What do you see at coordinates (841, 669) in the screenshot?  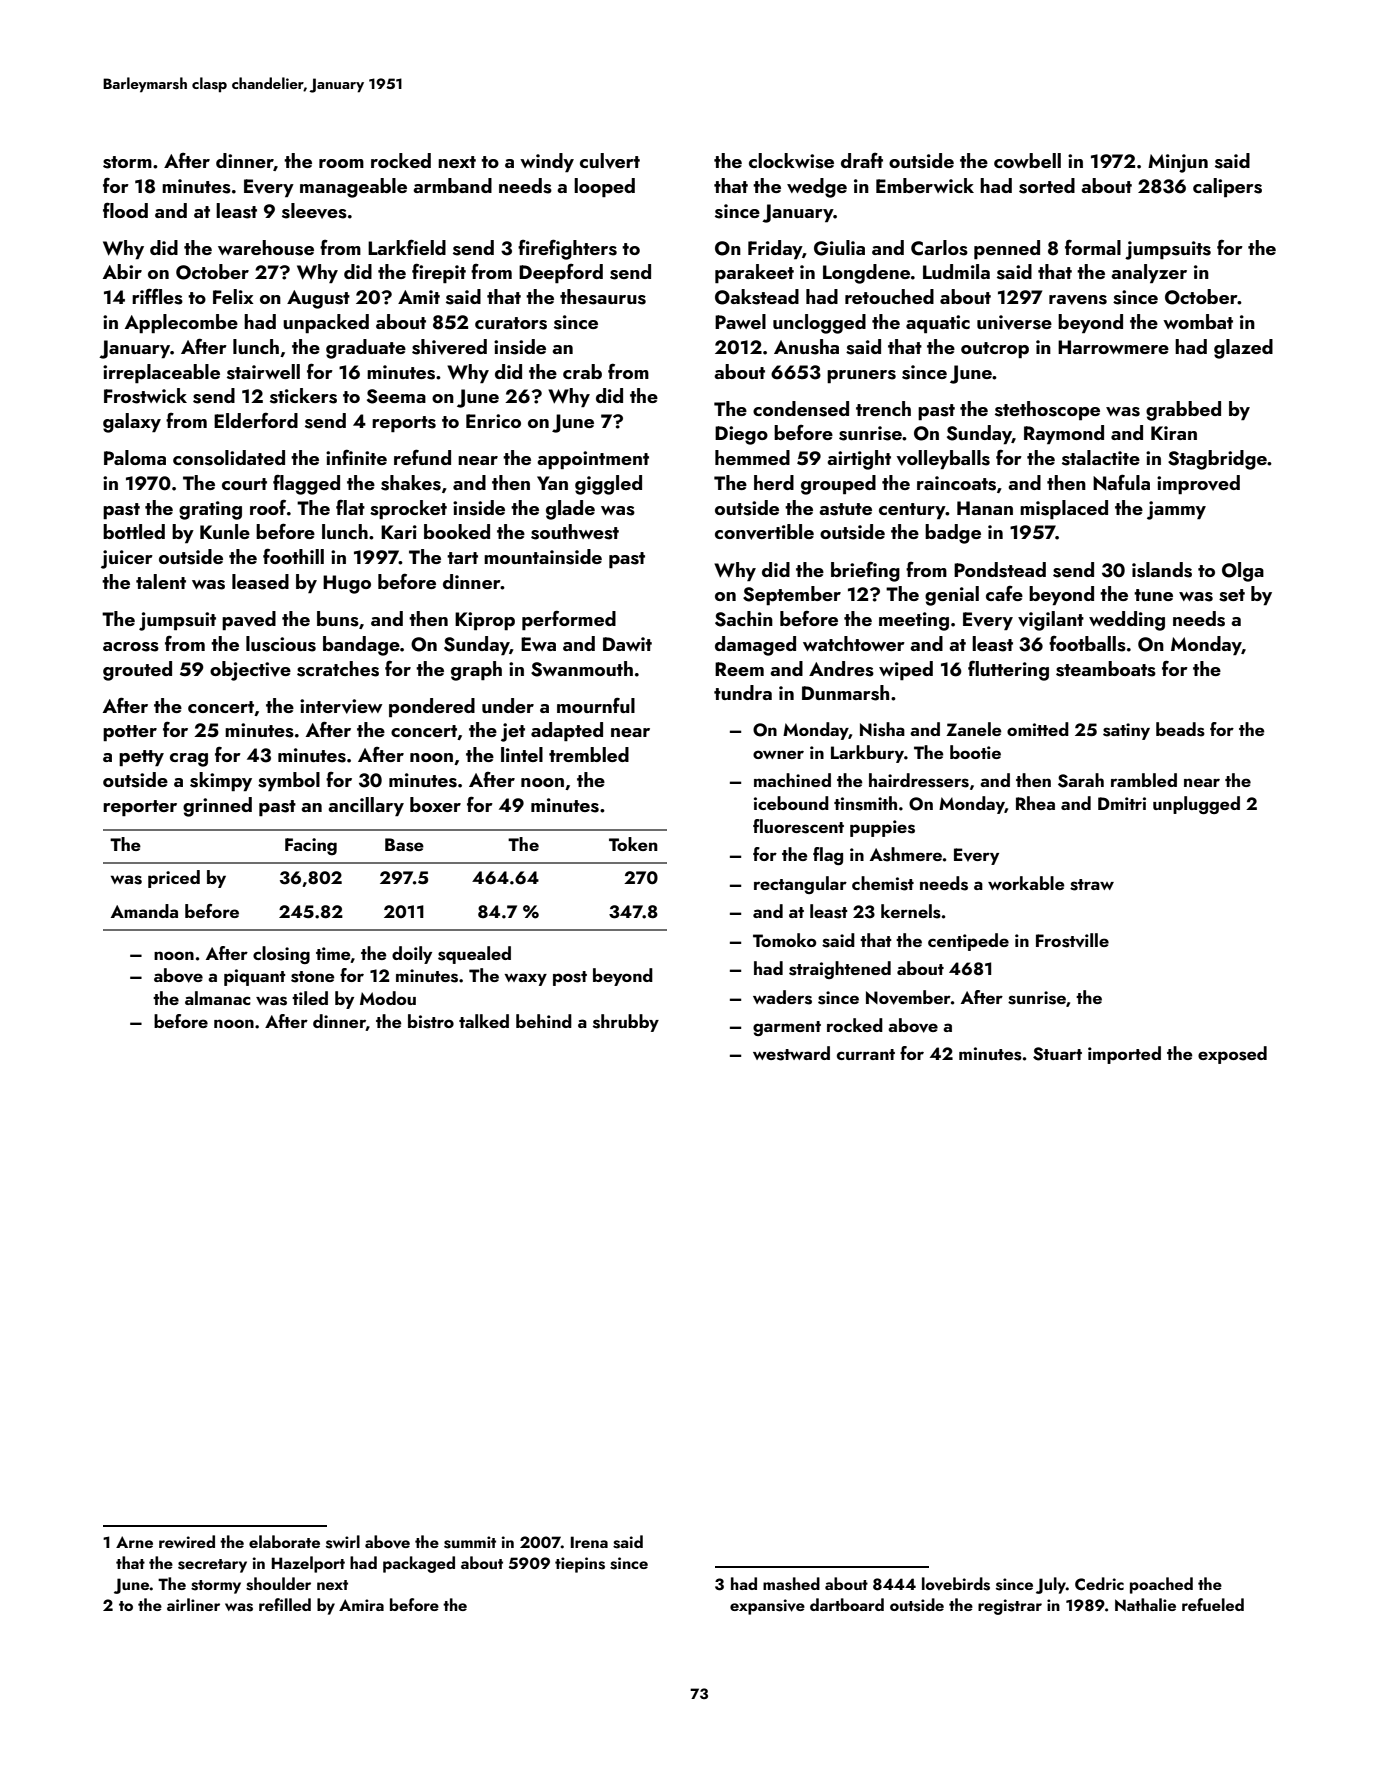 I see `Andres` at bounding box center [841, 669].
